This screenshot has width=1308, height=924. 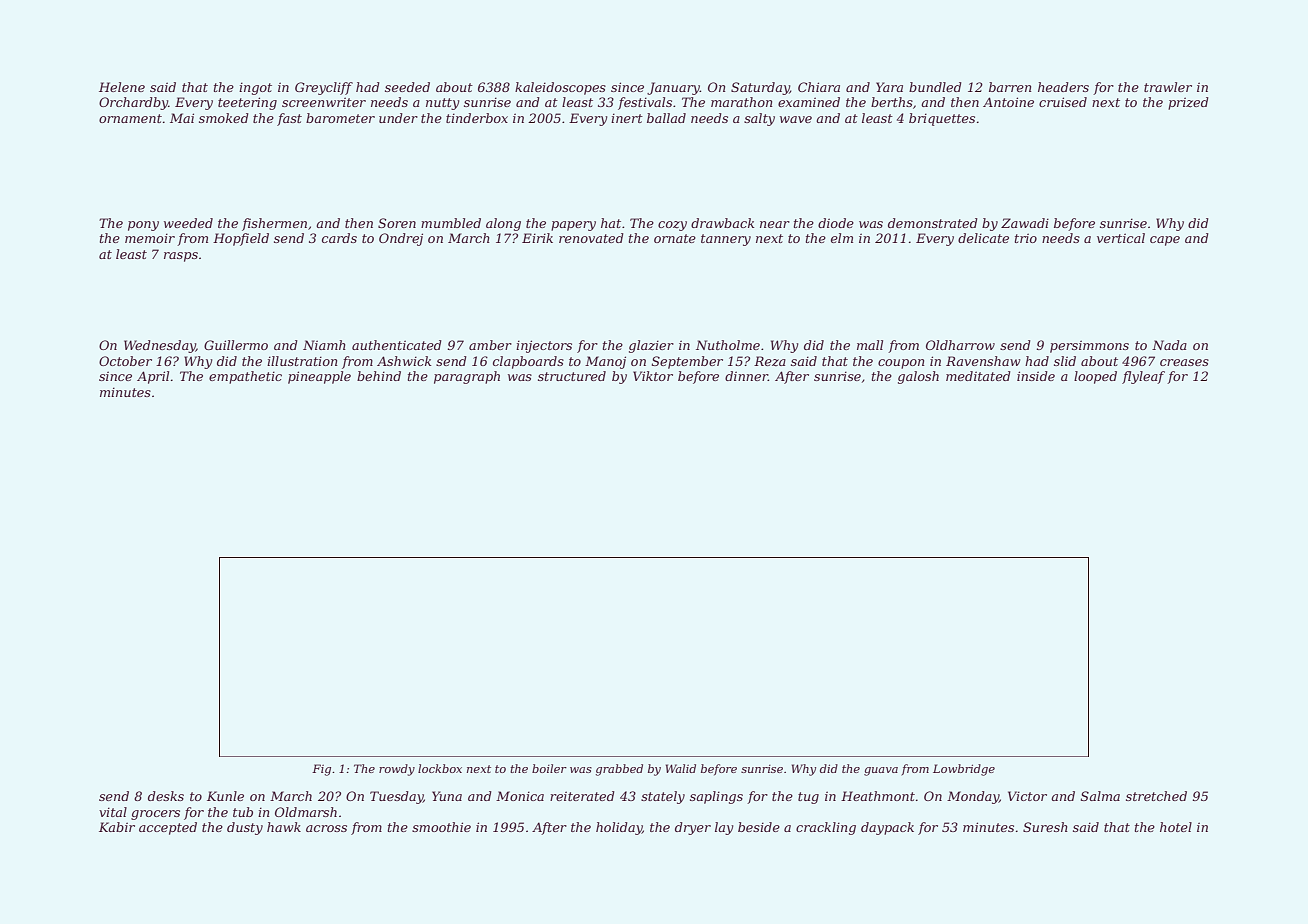 I want to click on Yara, so click(x=889, y=87).
